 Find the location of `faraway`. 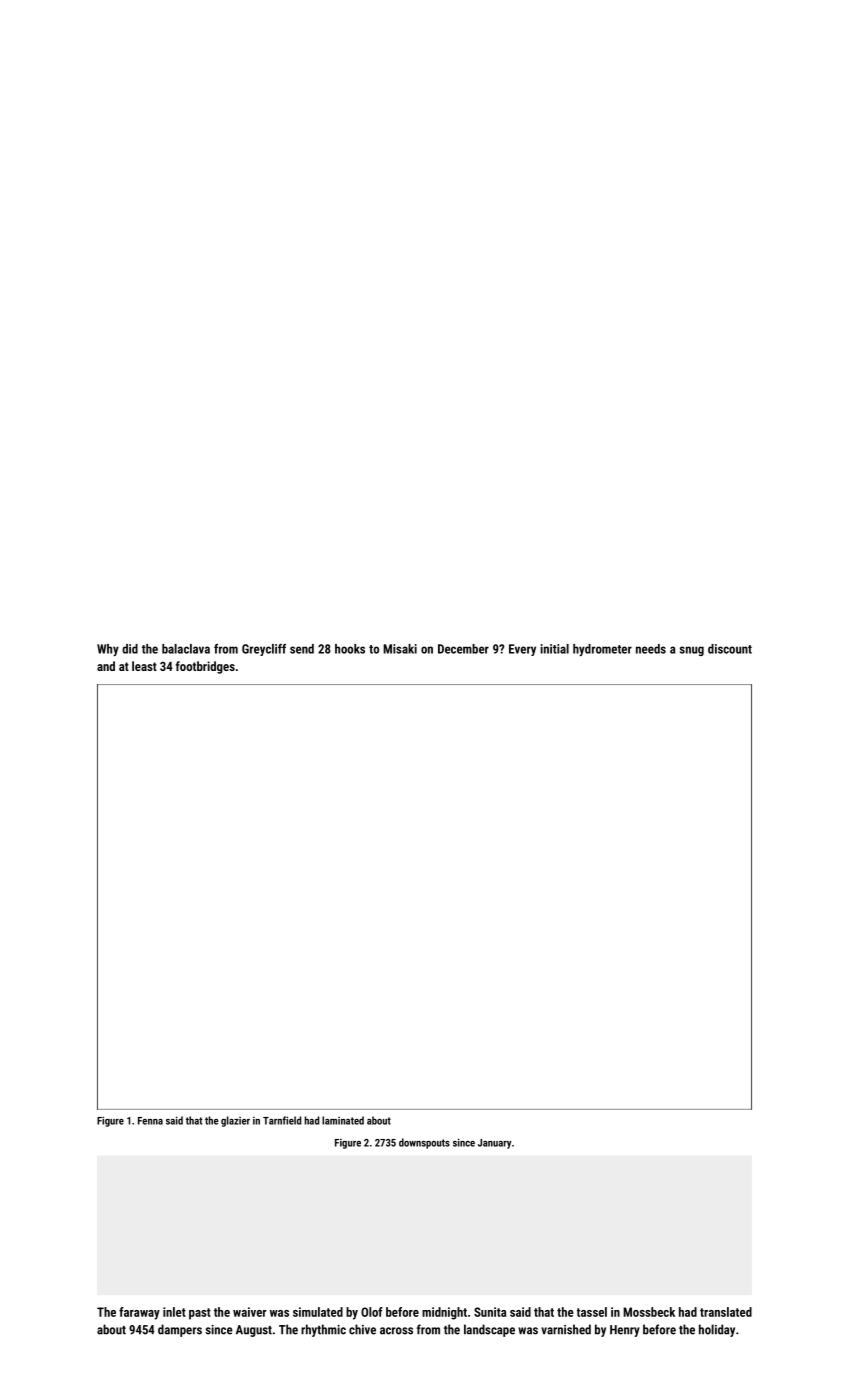

faraway is located at coordinates (139, 1313).
